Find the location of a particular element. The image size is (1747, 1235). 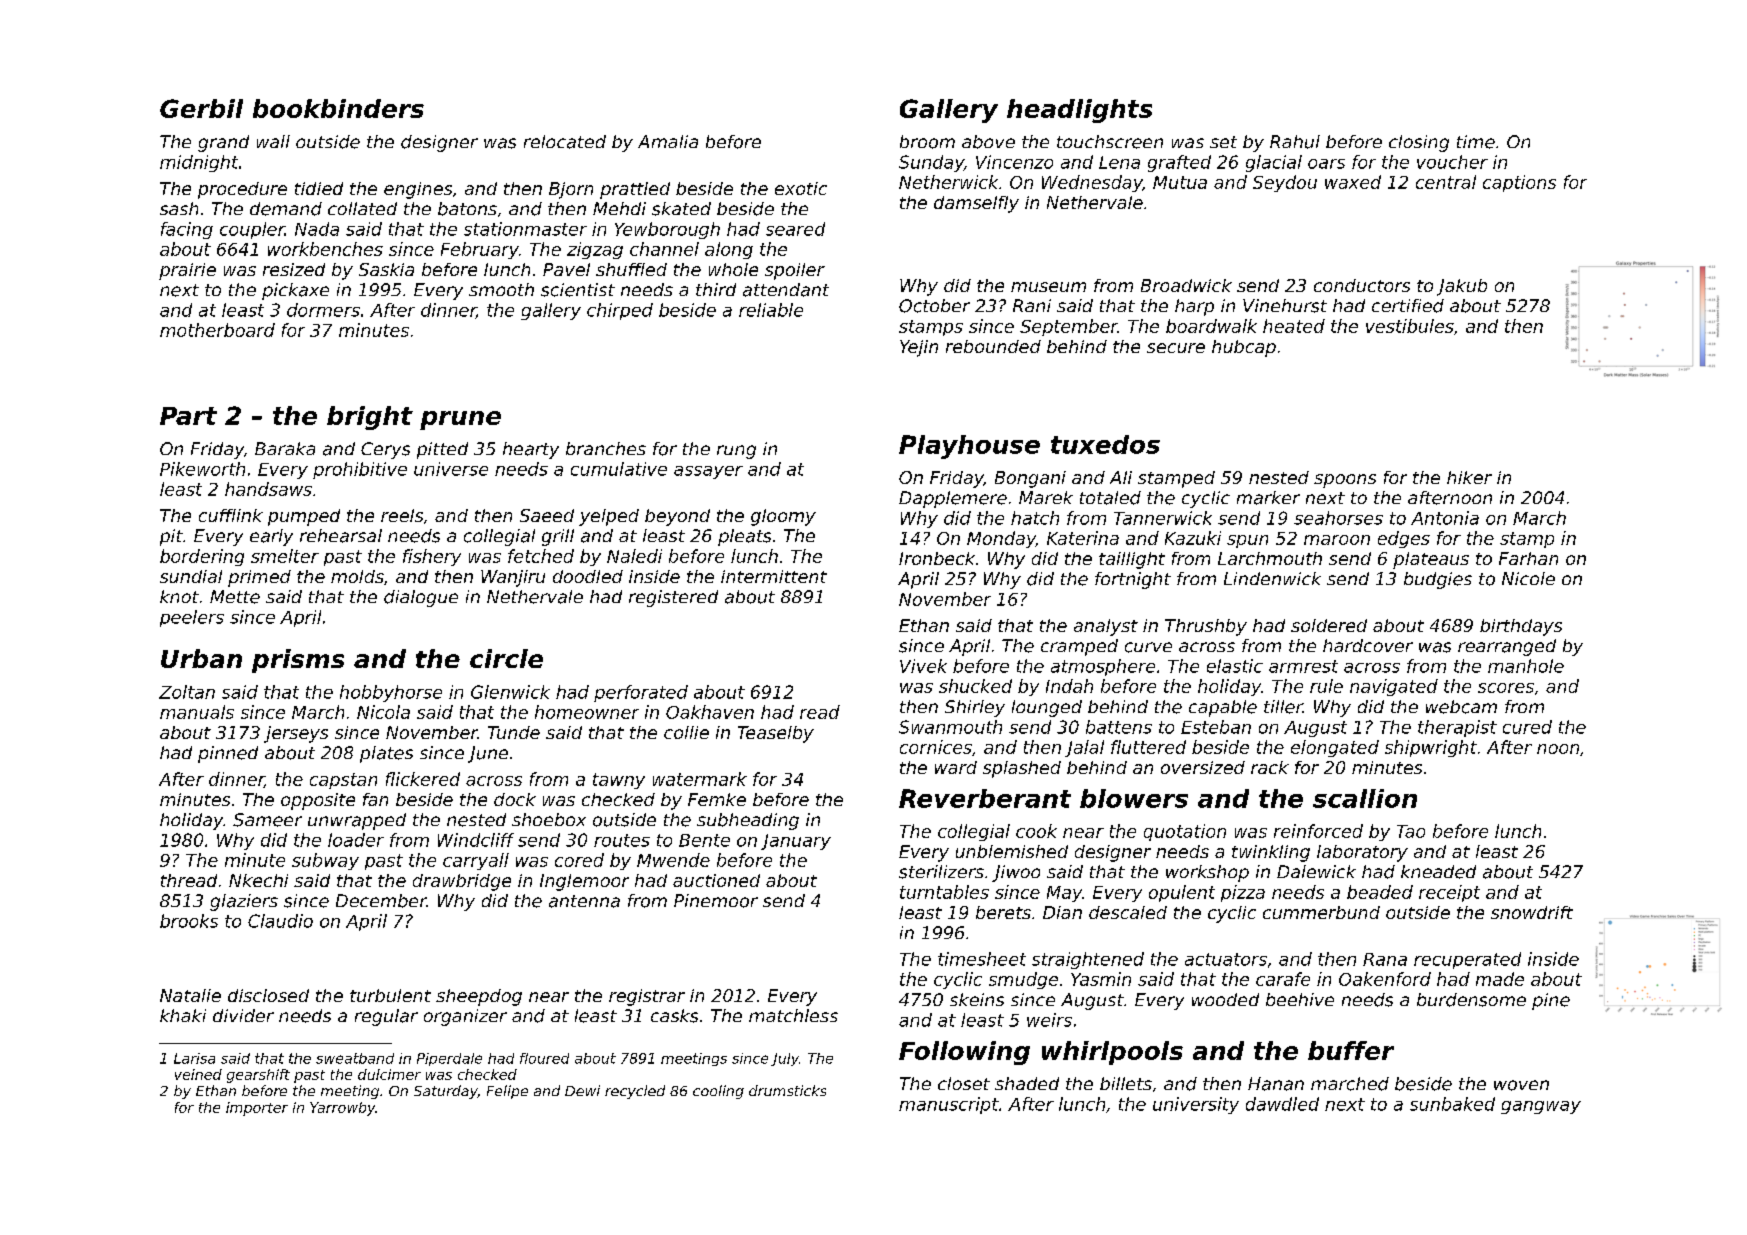

hobbyhorse is located at coordinates (391, 693).
